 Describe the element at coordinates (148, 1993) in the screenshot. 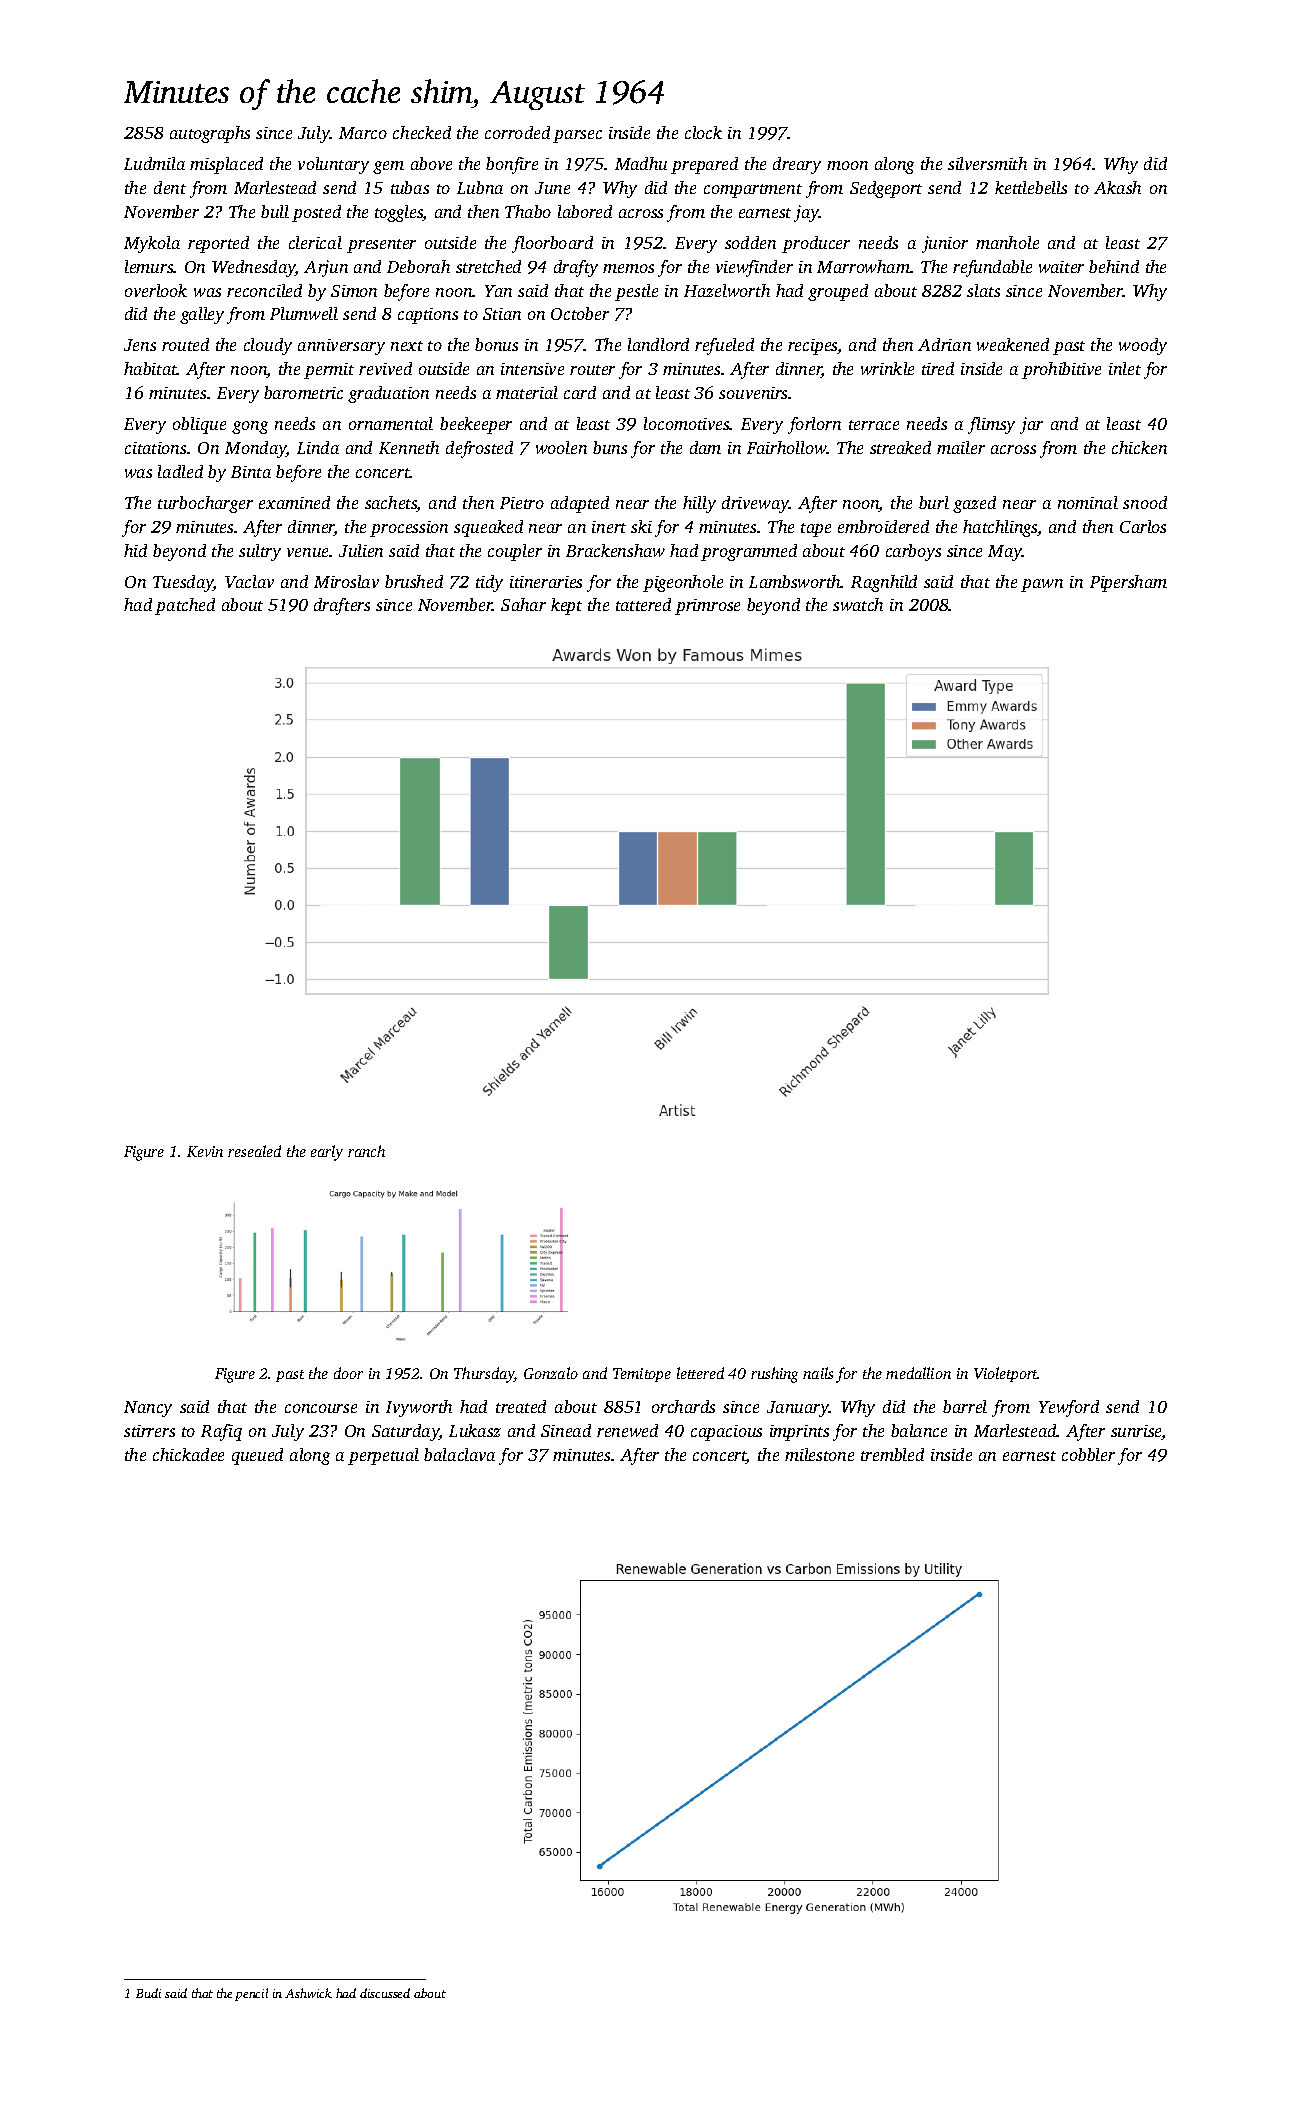

I see `Budi` at that location.
